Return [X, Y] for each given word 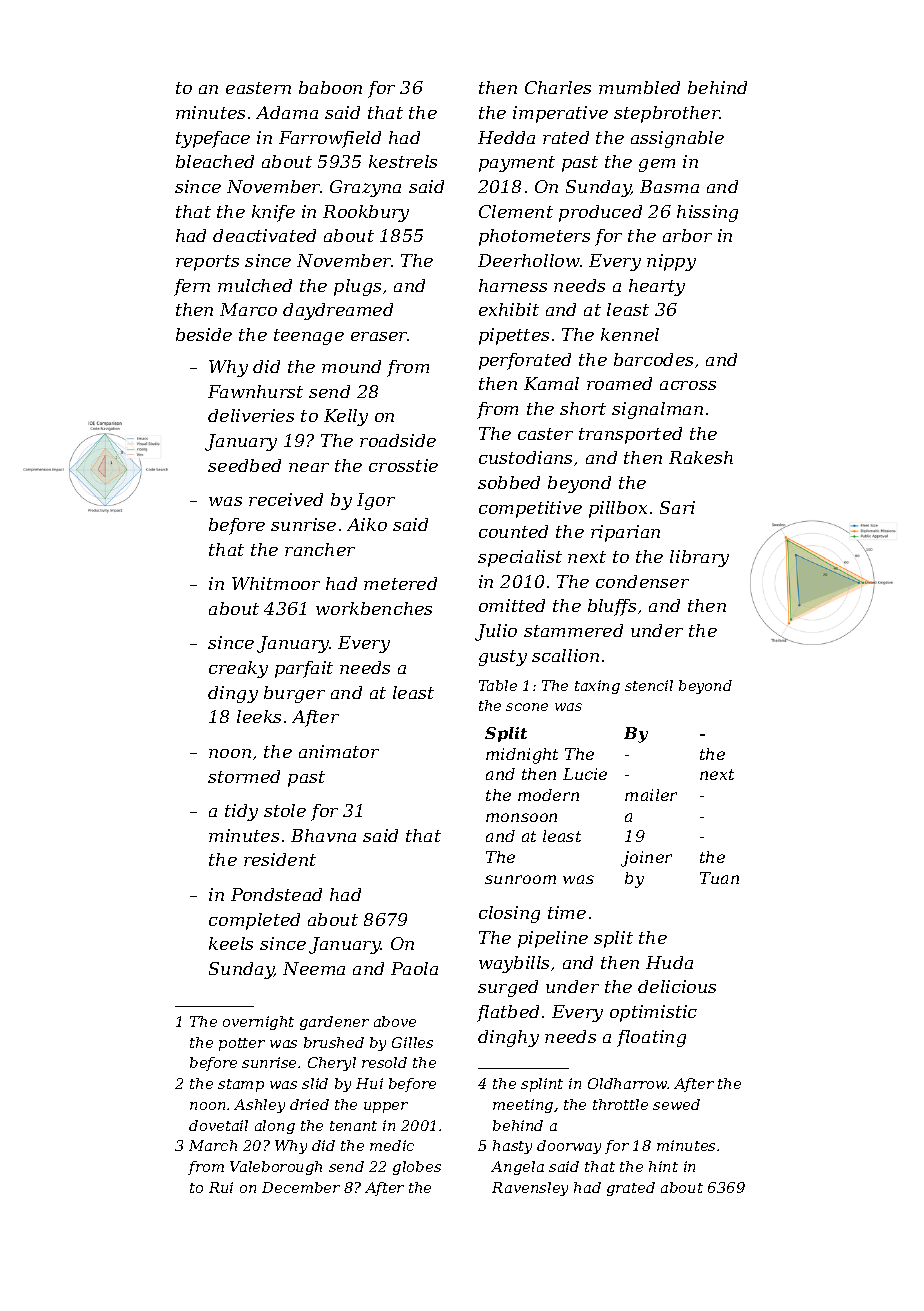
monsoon [521, 817]
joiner [646, 859]
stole [285, 810]
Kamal [551, 383]
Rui [221, 1187]
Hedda [506, 137]
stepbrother [667, 114]
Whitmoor [276, 583]
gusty [503, 658]
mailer [651, 795]
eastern [258, 88]
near [309, 467]
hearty [657, 287]
